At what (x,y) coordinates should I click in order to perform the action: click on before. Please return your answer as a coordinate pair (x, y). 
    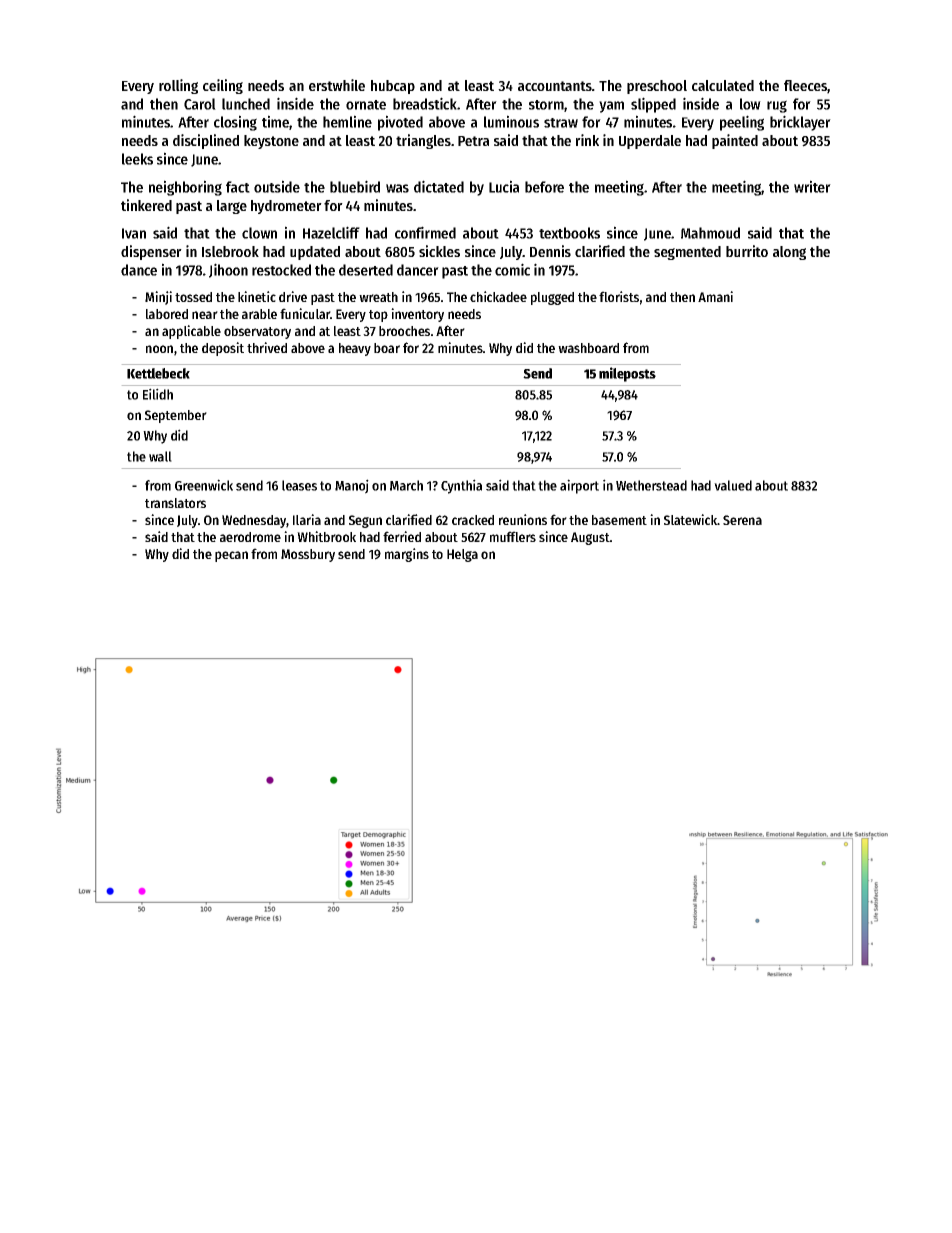
    Looking at the image, I should click on (544, 187).
